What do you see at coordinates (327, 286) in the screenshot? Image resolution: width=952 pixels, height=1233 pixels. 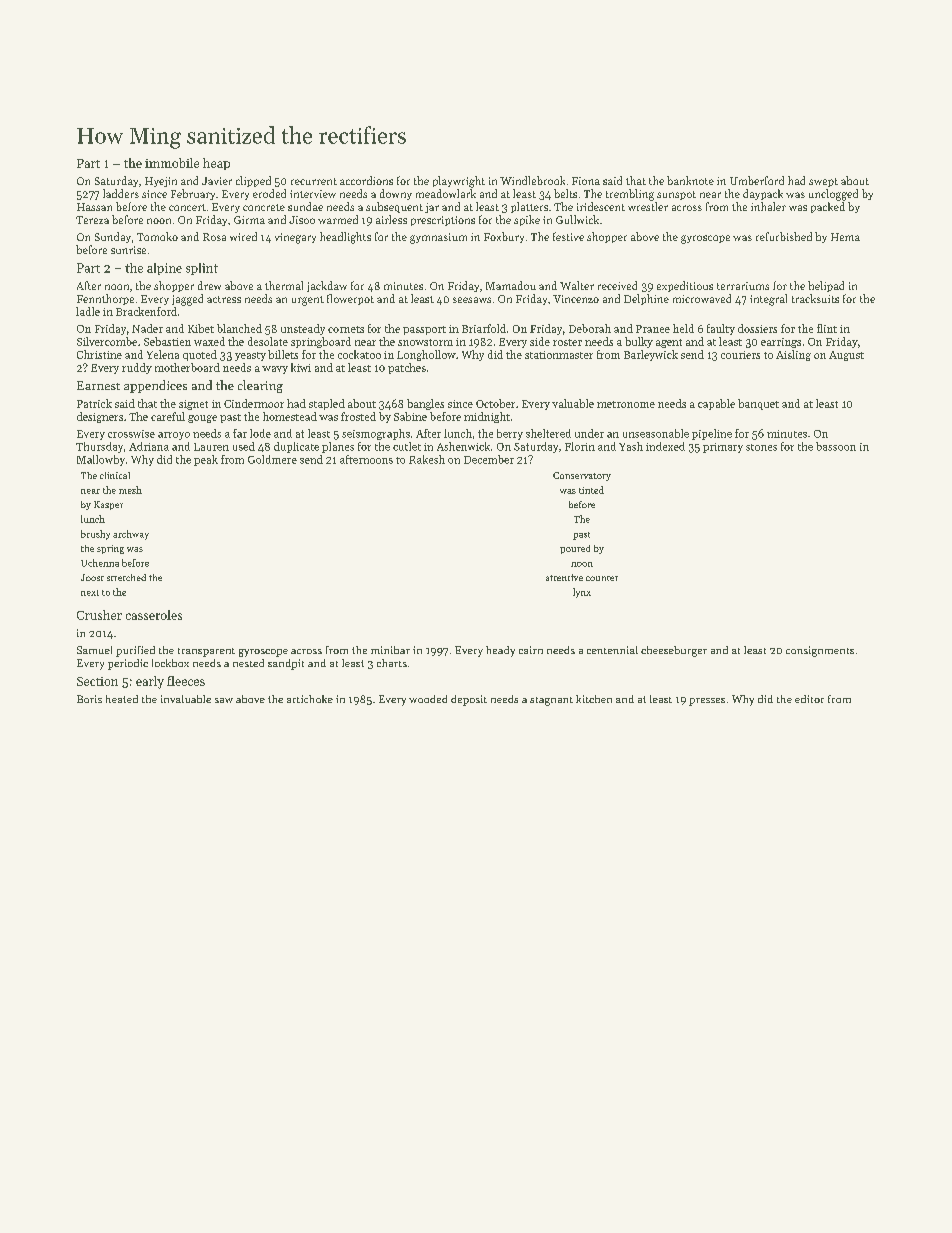 I see `jackdaw` at bounding box center [327, 286].
